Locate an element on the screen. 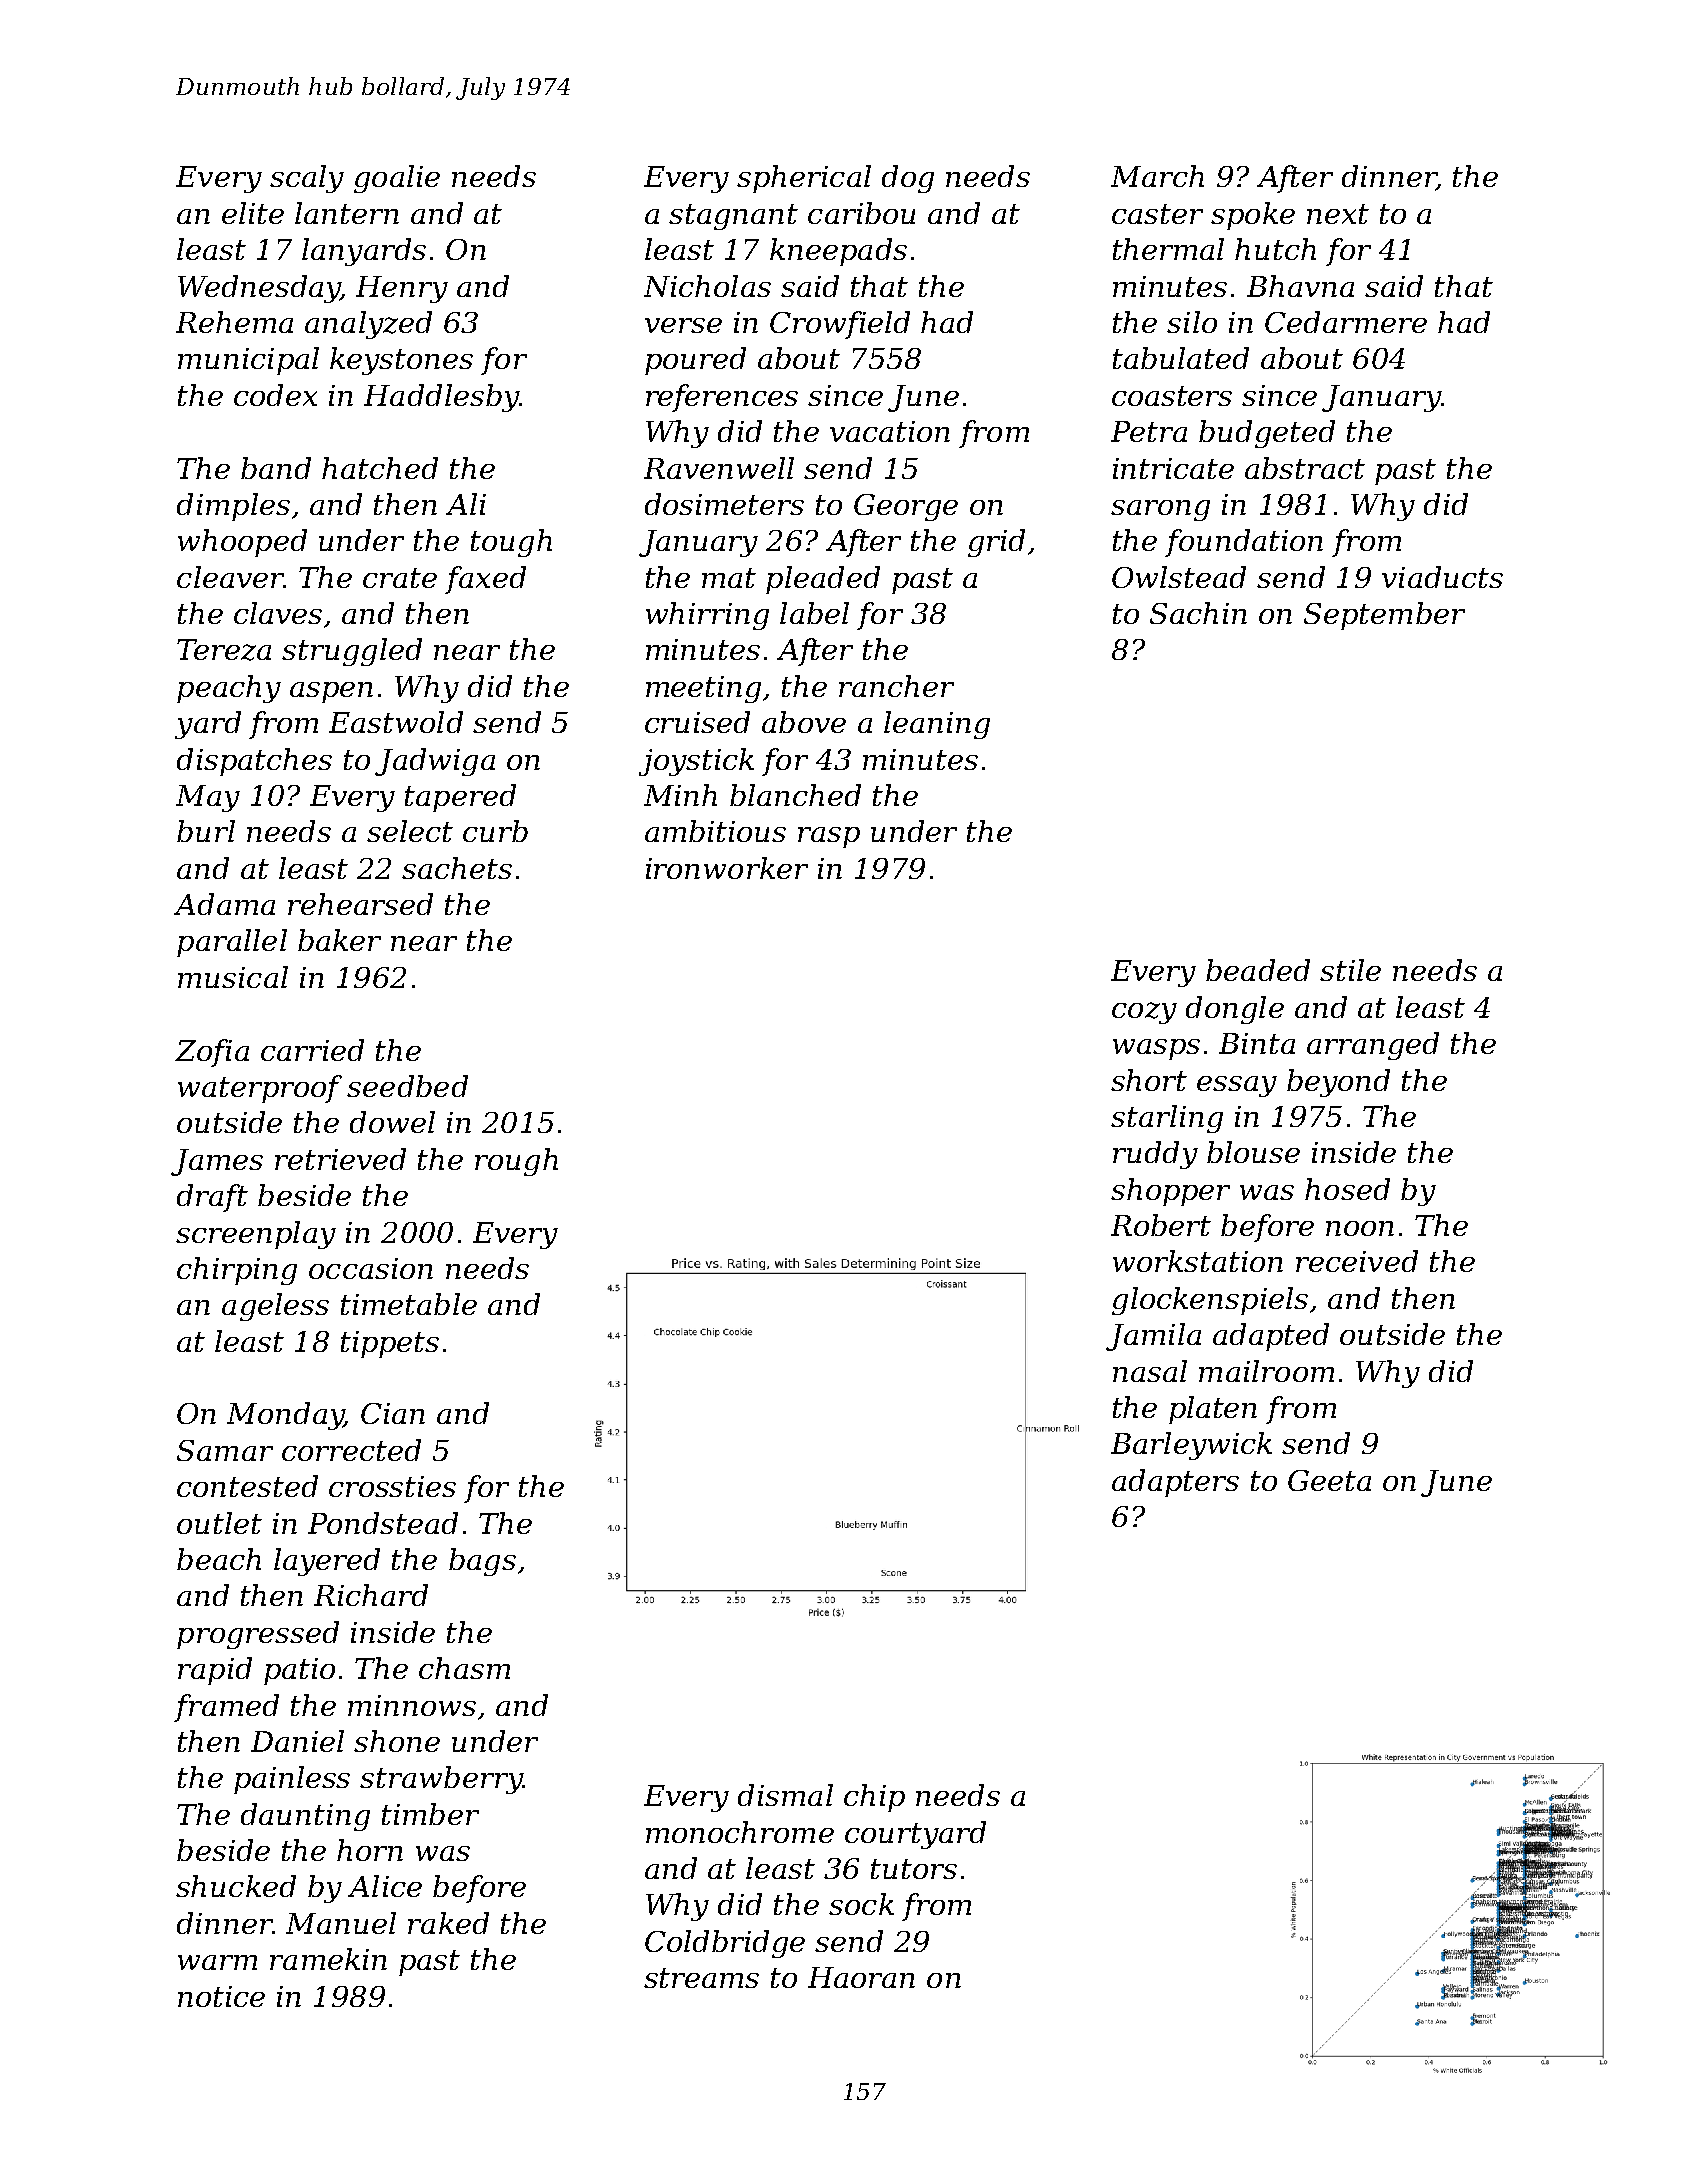  painless is located at coordinates (292, 1780).
